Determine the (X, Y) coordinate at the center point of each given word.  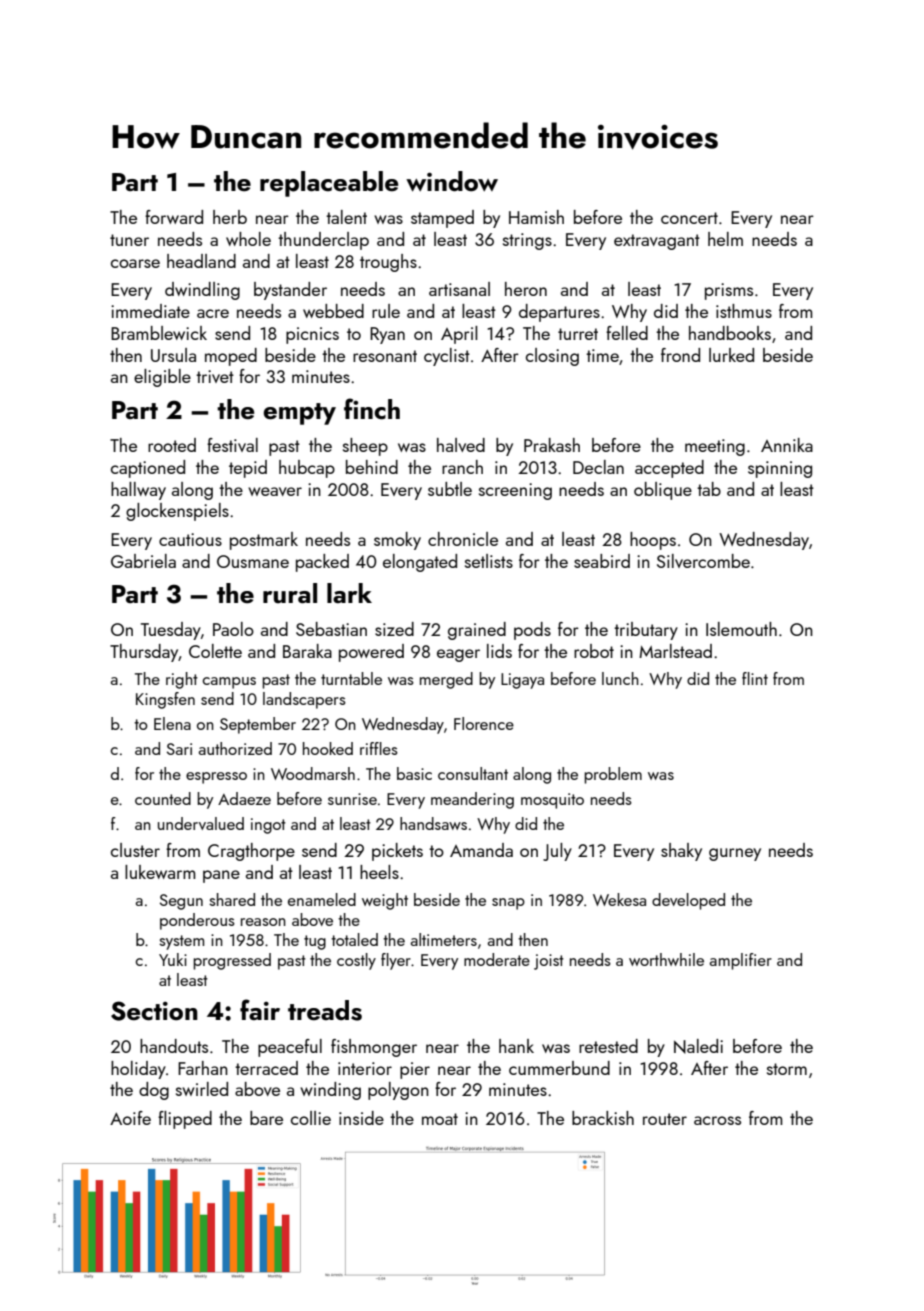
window (452, 181)
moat (440, 1119)
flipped (185, 1120)
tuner (129, 240)
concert (689, 218)
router (665, 1119)
